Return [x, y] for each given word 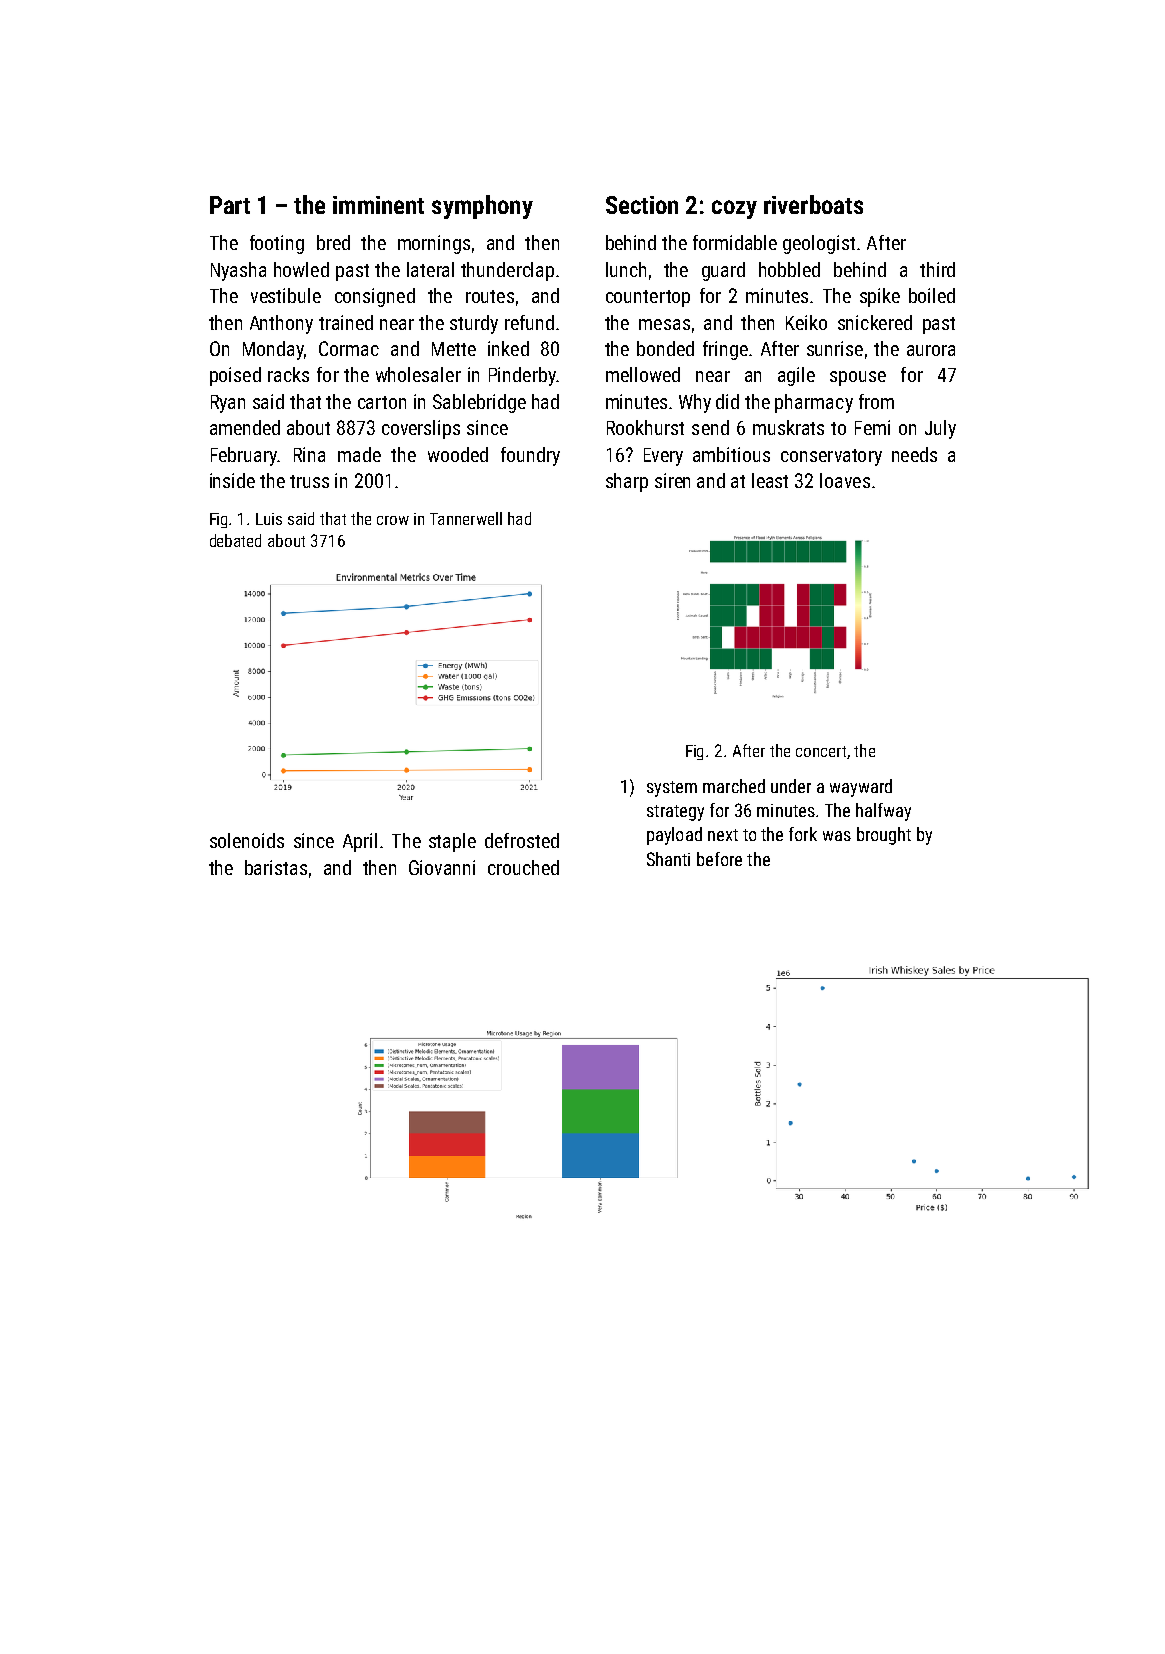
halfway [883, 812]
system [672, 789]
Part [230, 205]
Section [642, 205]
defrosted [522, 840]
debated [235, 540]
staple [452, 842]
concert [821, 751]
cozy [734, 209]
